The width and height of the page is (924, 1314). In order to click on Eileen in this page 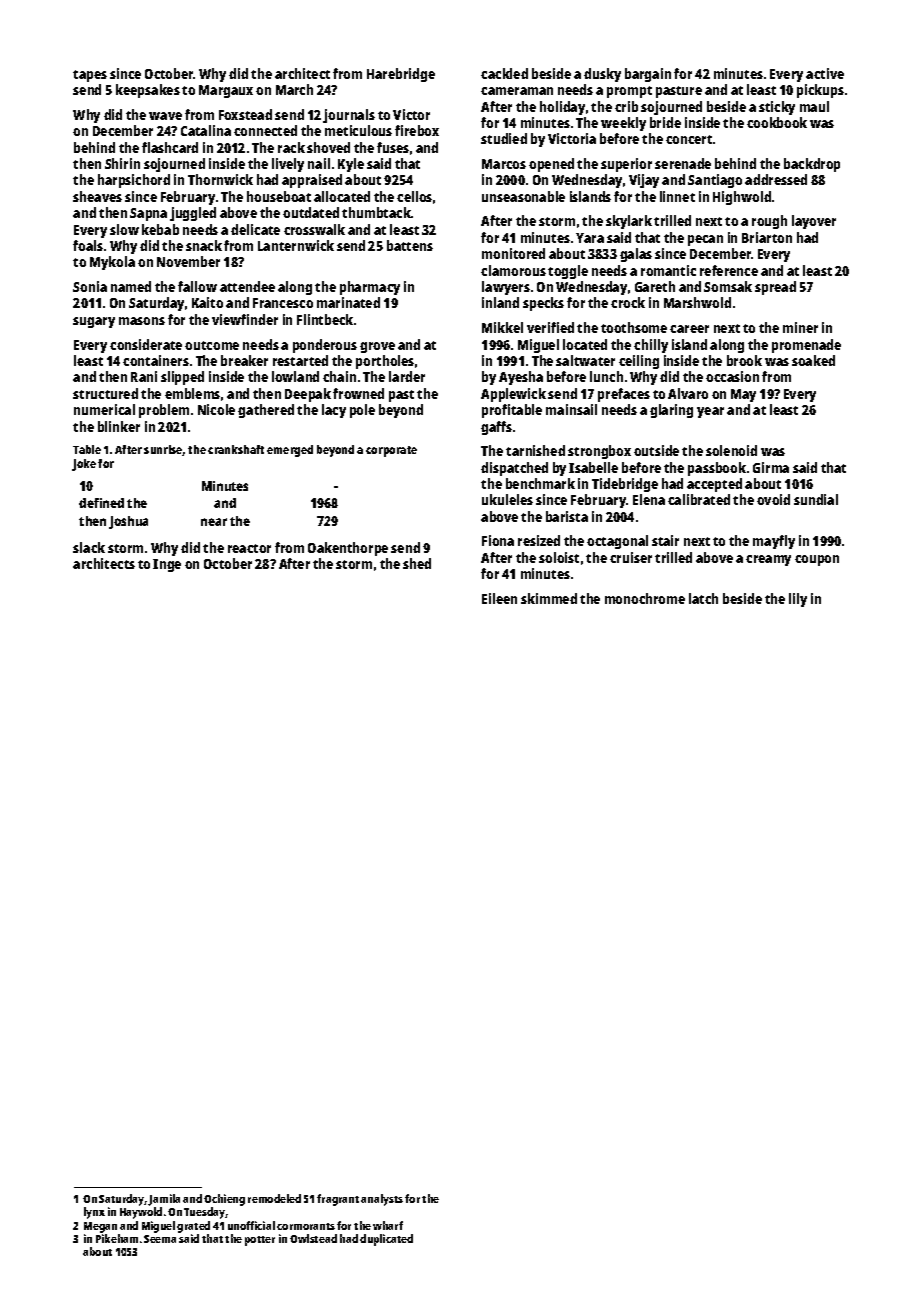, I will do `click(499, 598)`.
